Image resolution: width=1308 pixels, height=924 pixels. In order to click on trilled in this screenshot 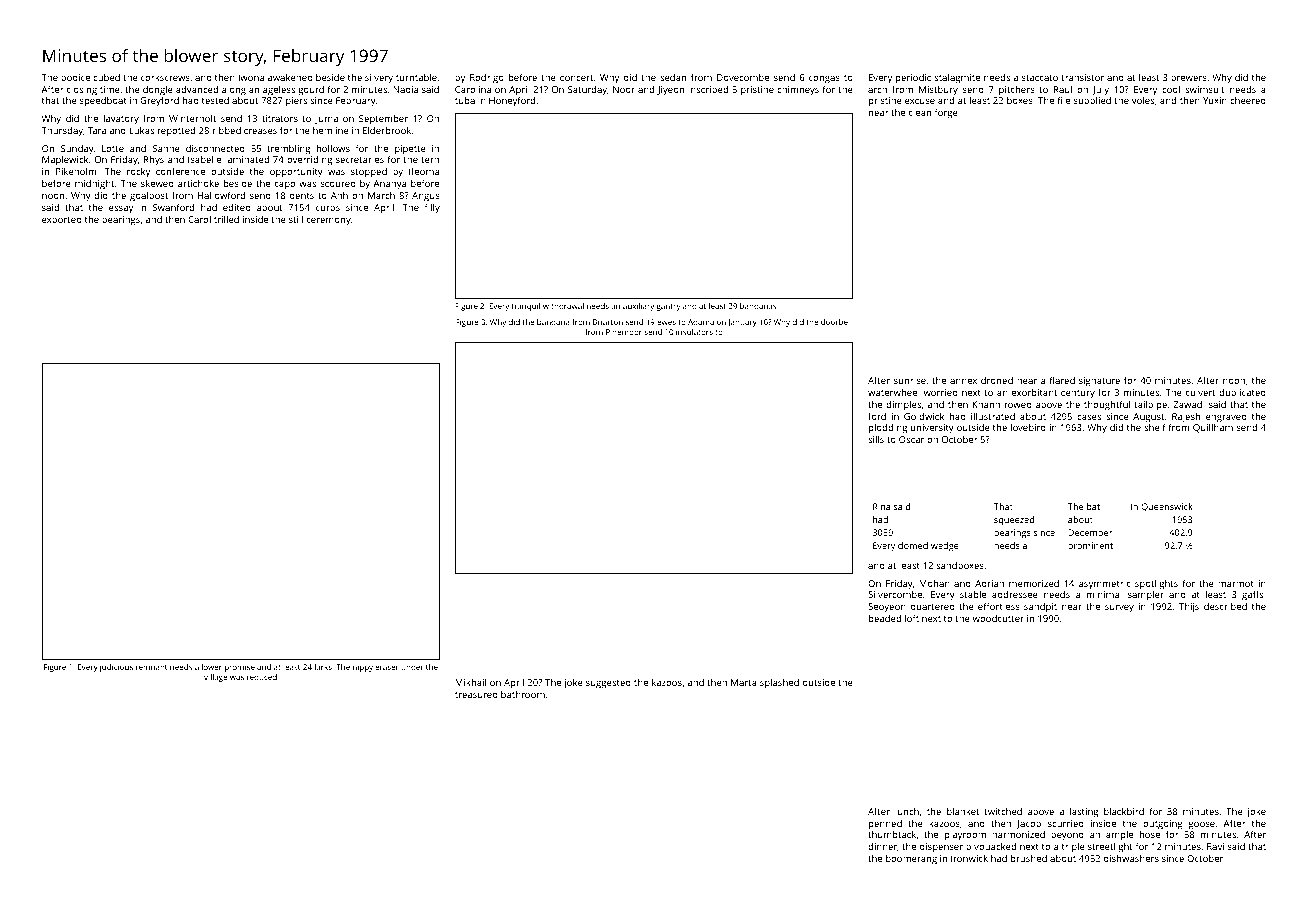, I will do `click(226, 219)`.
